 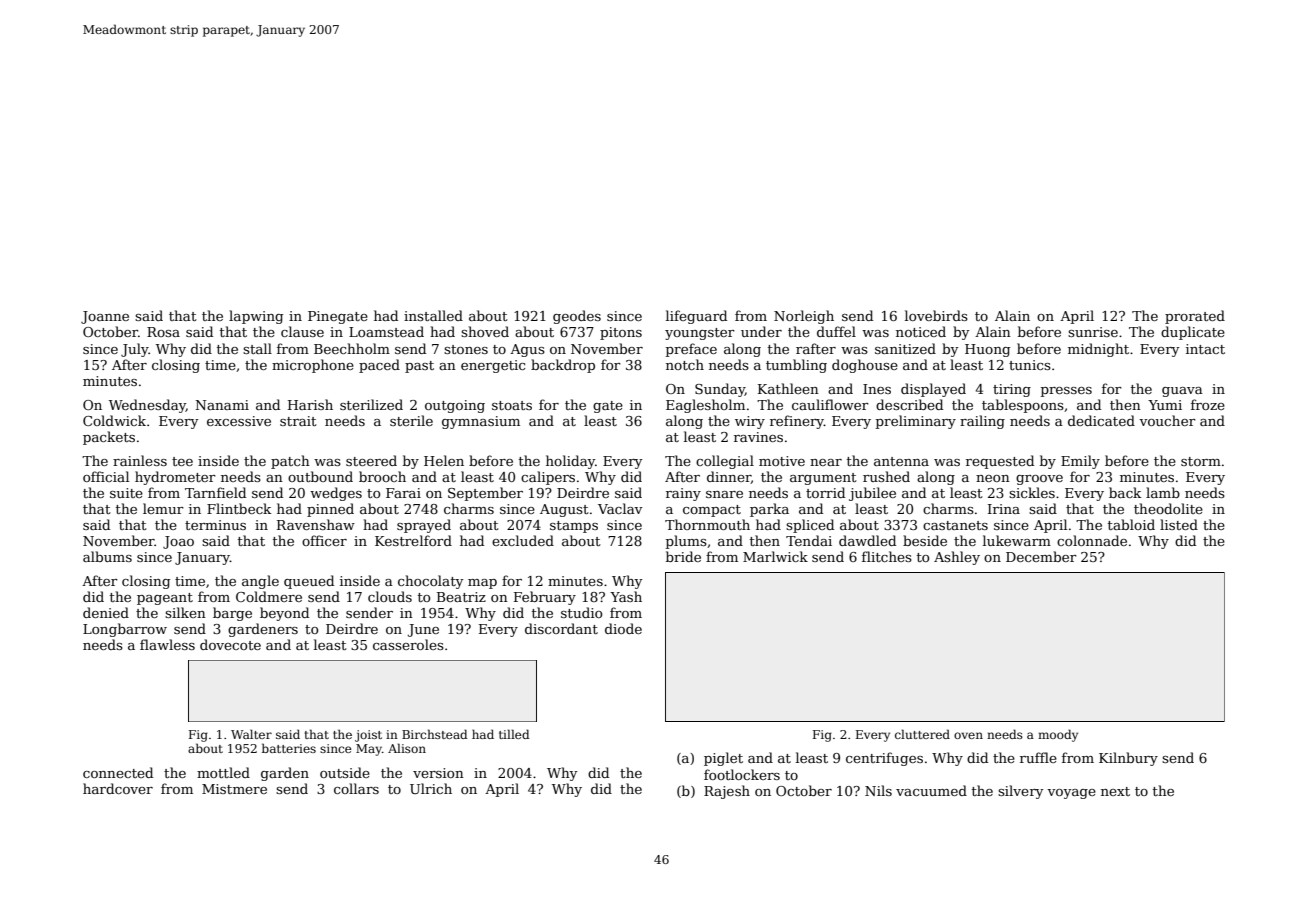 I want to click on batteries, so click(x=289, y=748).
